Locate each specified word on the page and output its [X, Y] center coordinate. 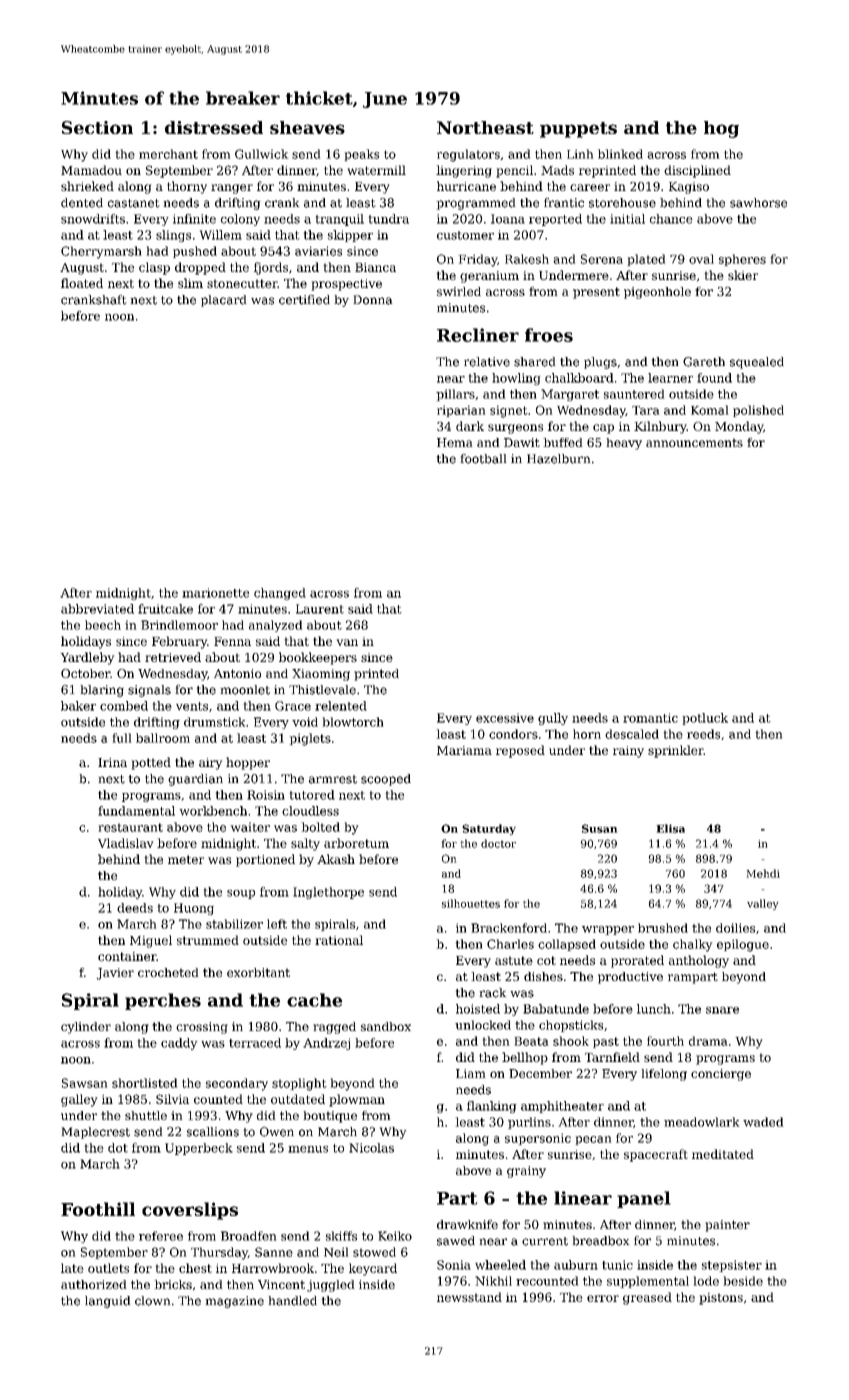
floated [82, 283]
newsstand [469, 1297]
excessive [505, 718]
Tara [645, 410]
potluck [705, 719]
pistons [721, 1299]
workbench [213, 811]
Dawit [522, 442]
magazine [235, 1302]
